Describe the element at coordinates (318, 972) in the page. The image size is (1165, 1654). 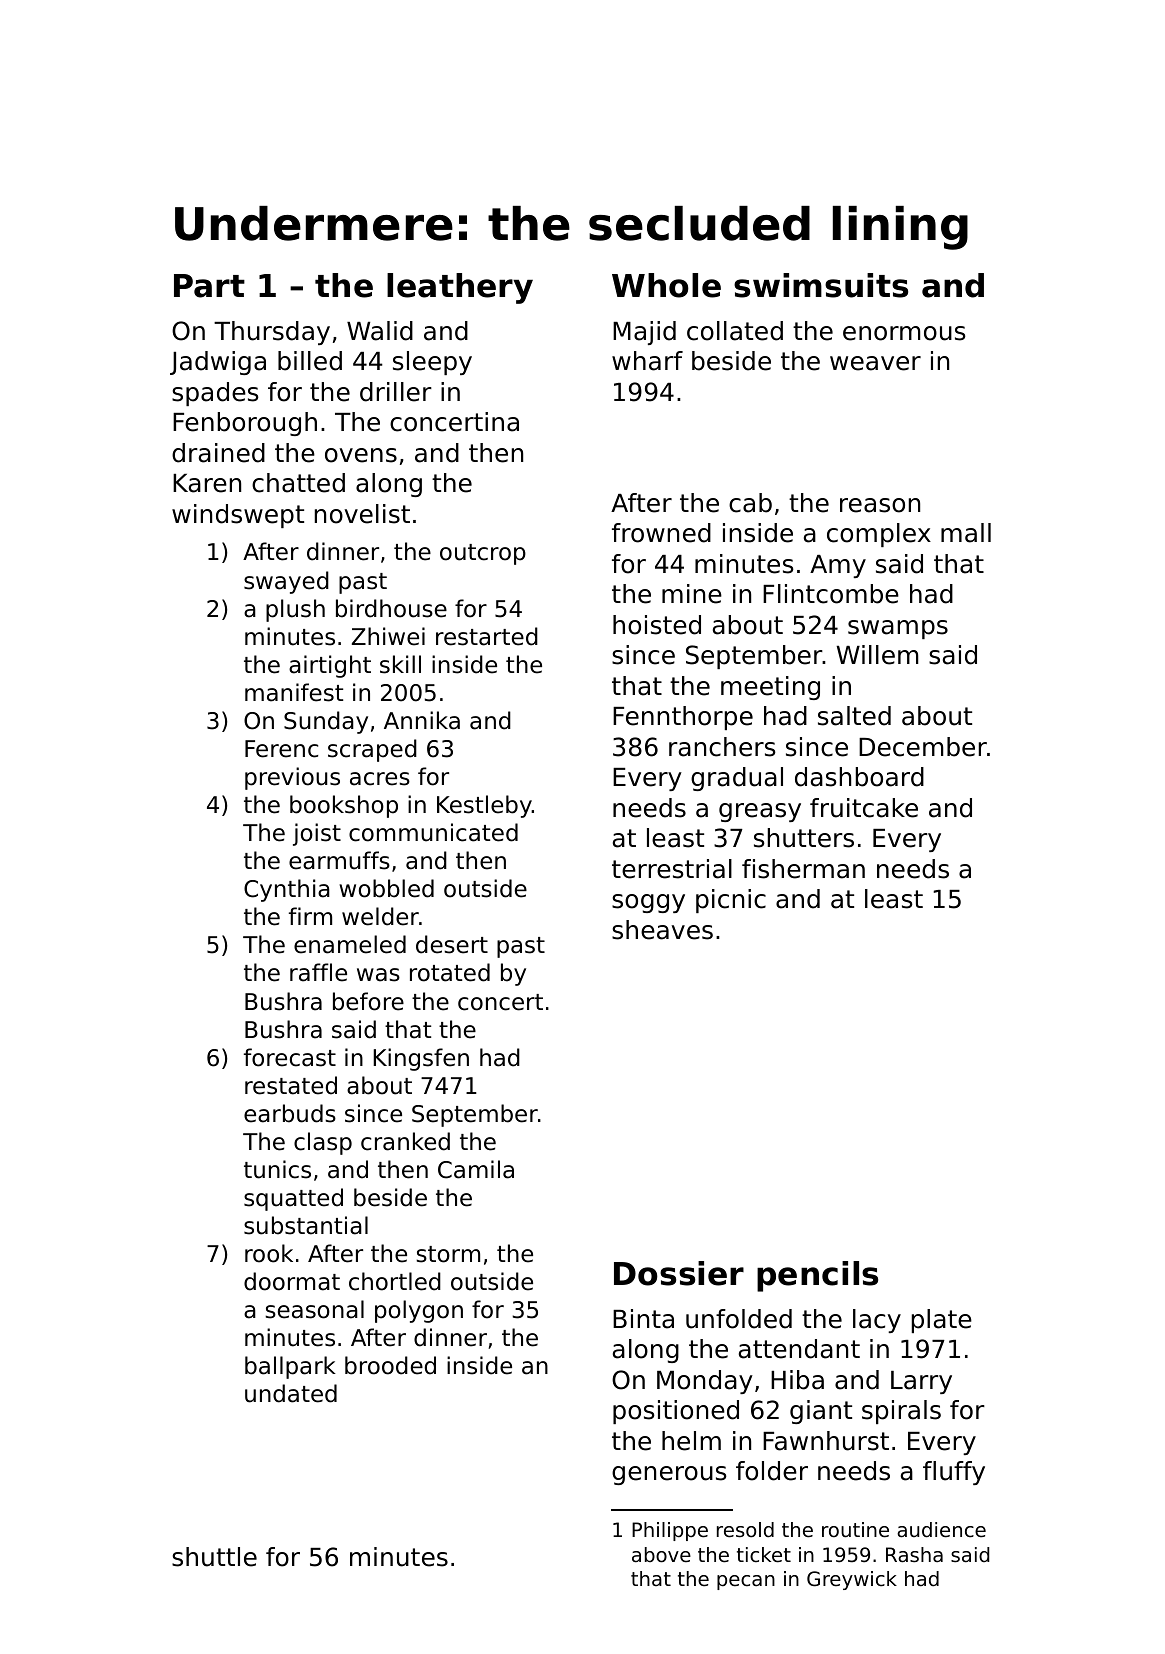
I see `raffle` at that location.
